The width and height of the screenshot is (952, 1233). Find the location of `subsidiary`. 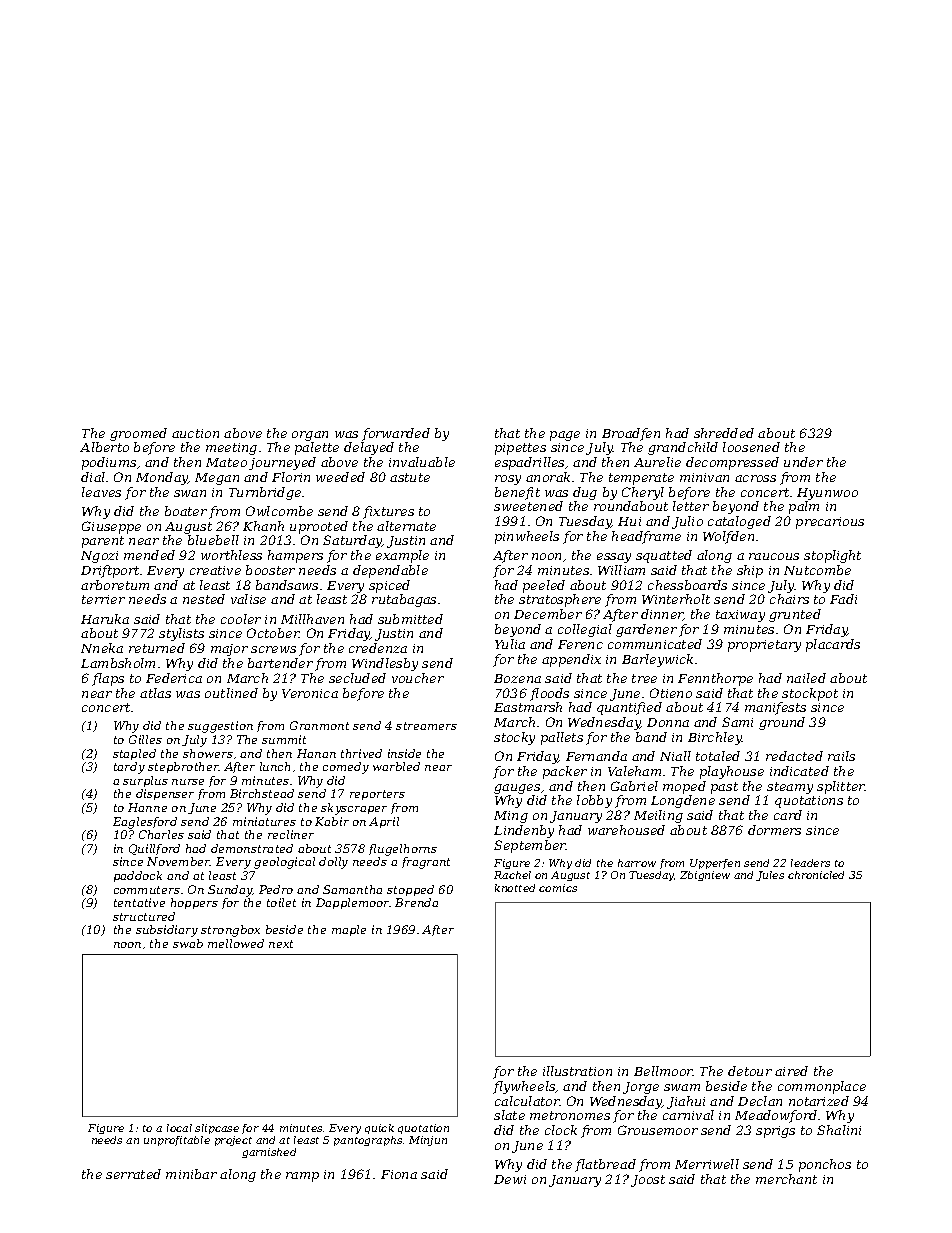

subsidiary is located at coordinates (167, 931).
